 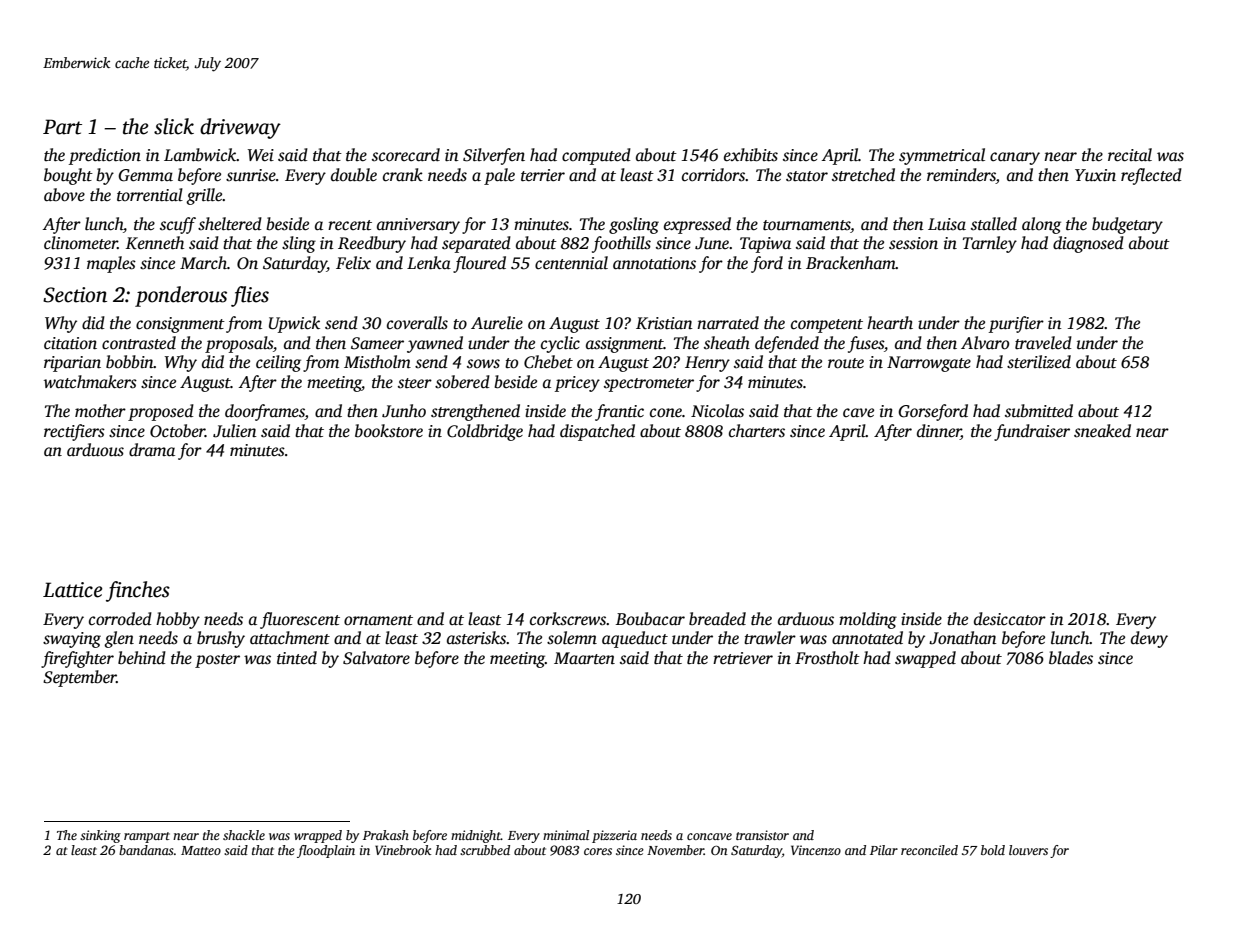 I want to click on session, so click(x=913, y=243).
